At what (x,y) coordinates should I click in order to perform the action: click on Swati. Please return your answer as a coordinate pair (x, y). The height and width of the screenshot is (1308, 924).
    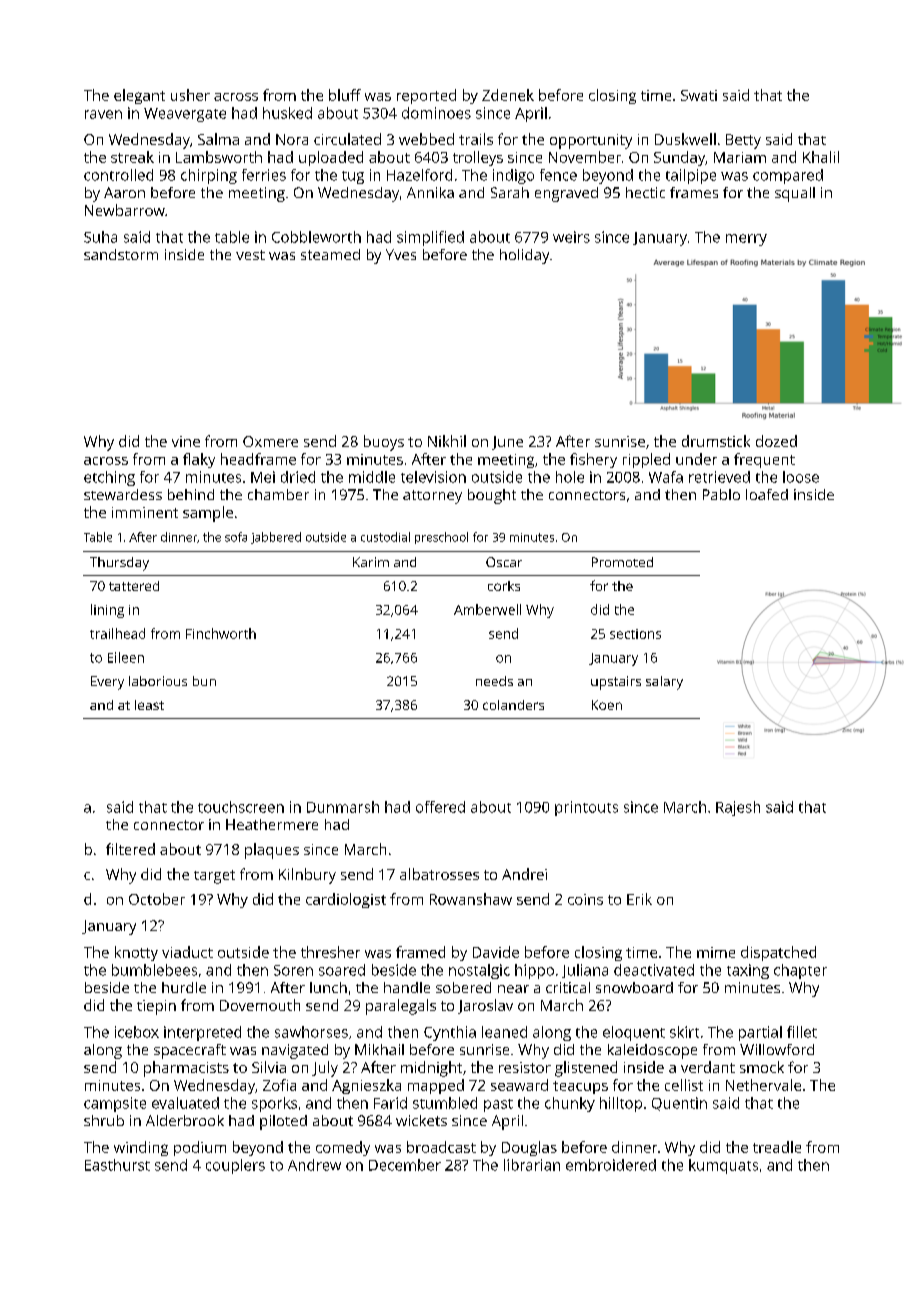
    Looking at the image, I should click on (699, 95).
